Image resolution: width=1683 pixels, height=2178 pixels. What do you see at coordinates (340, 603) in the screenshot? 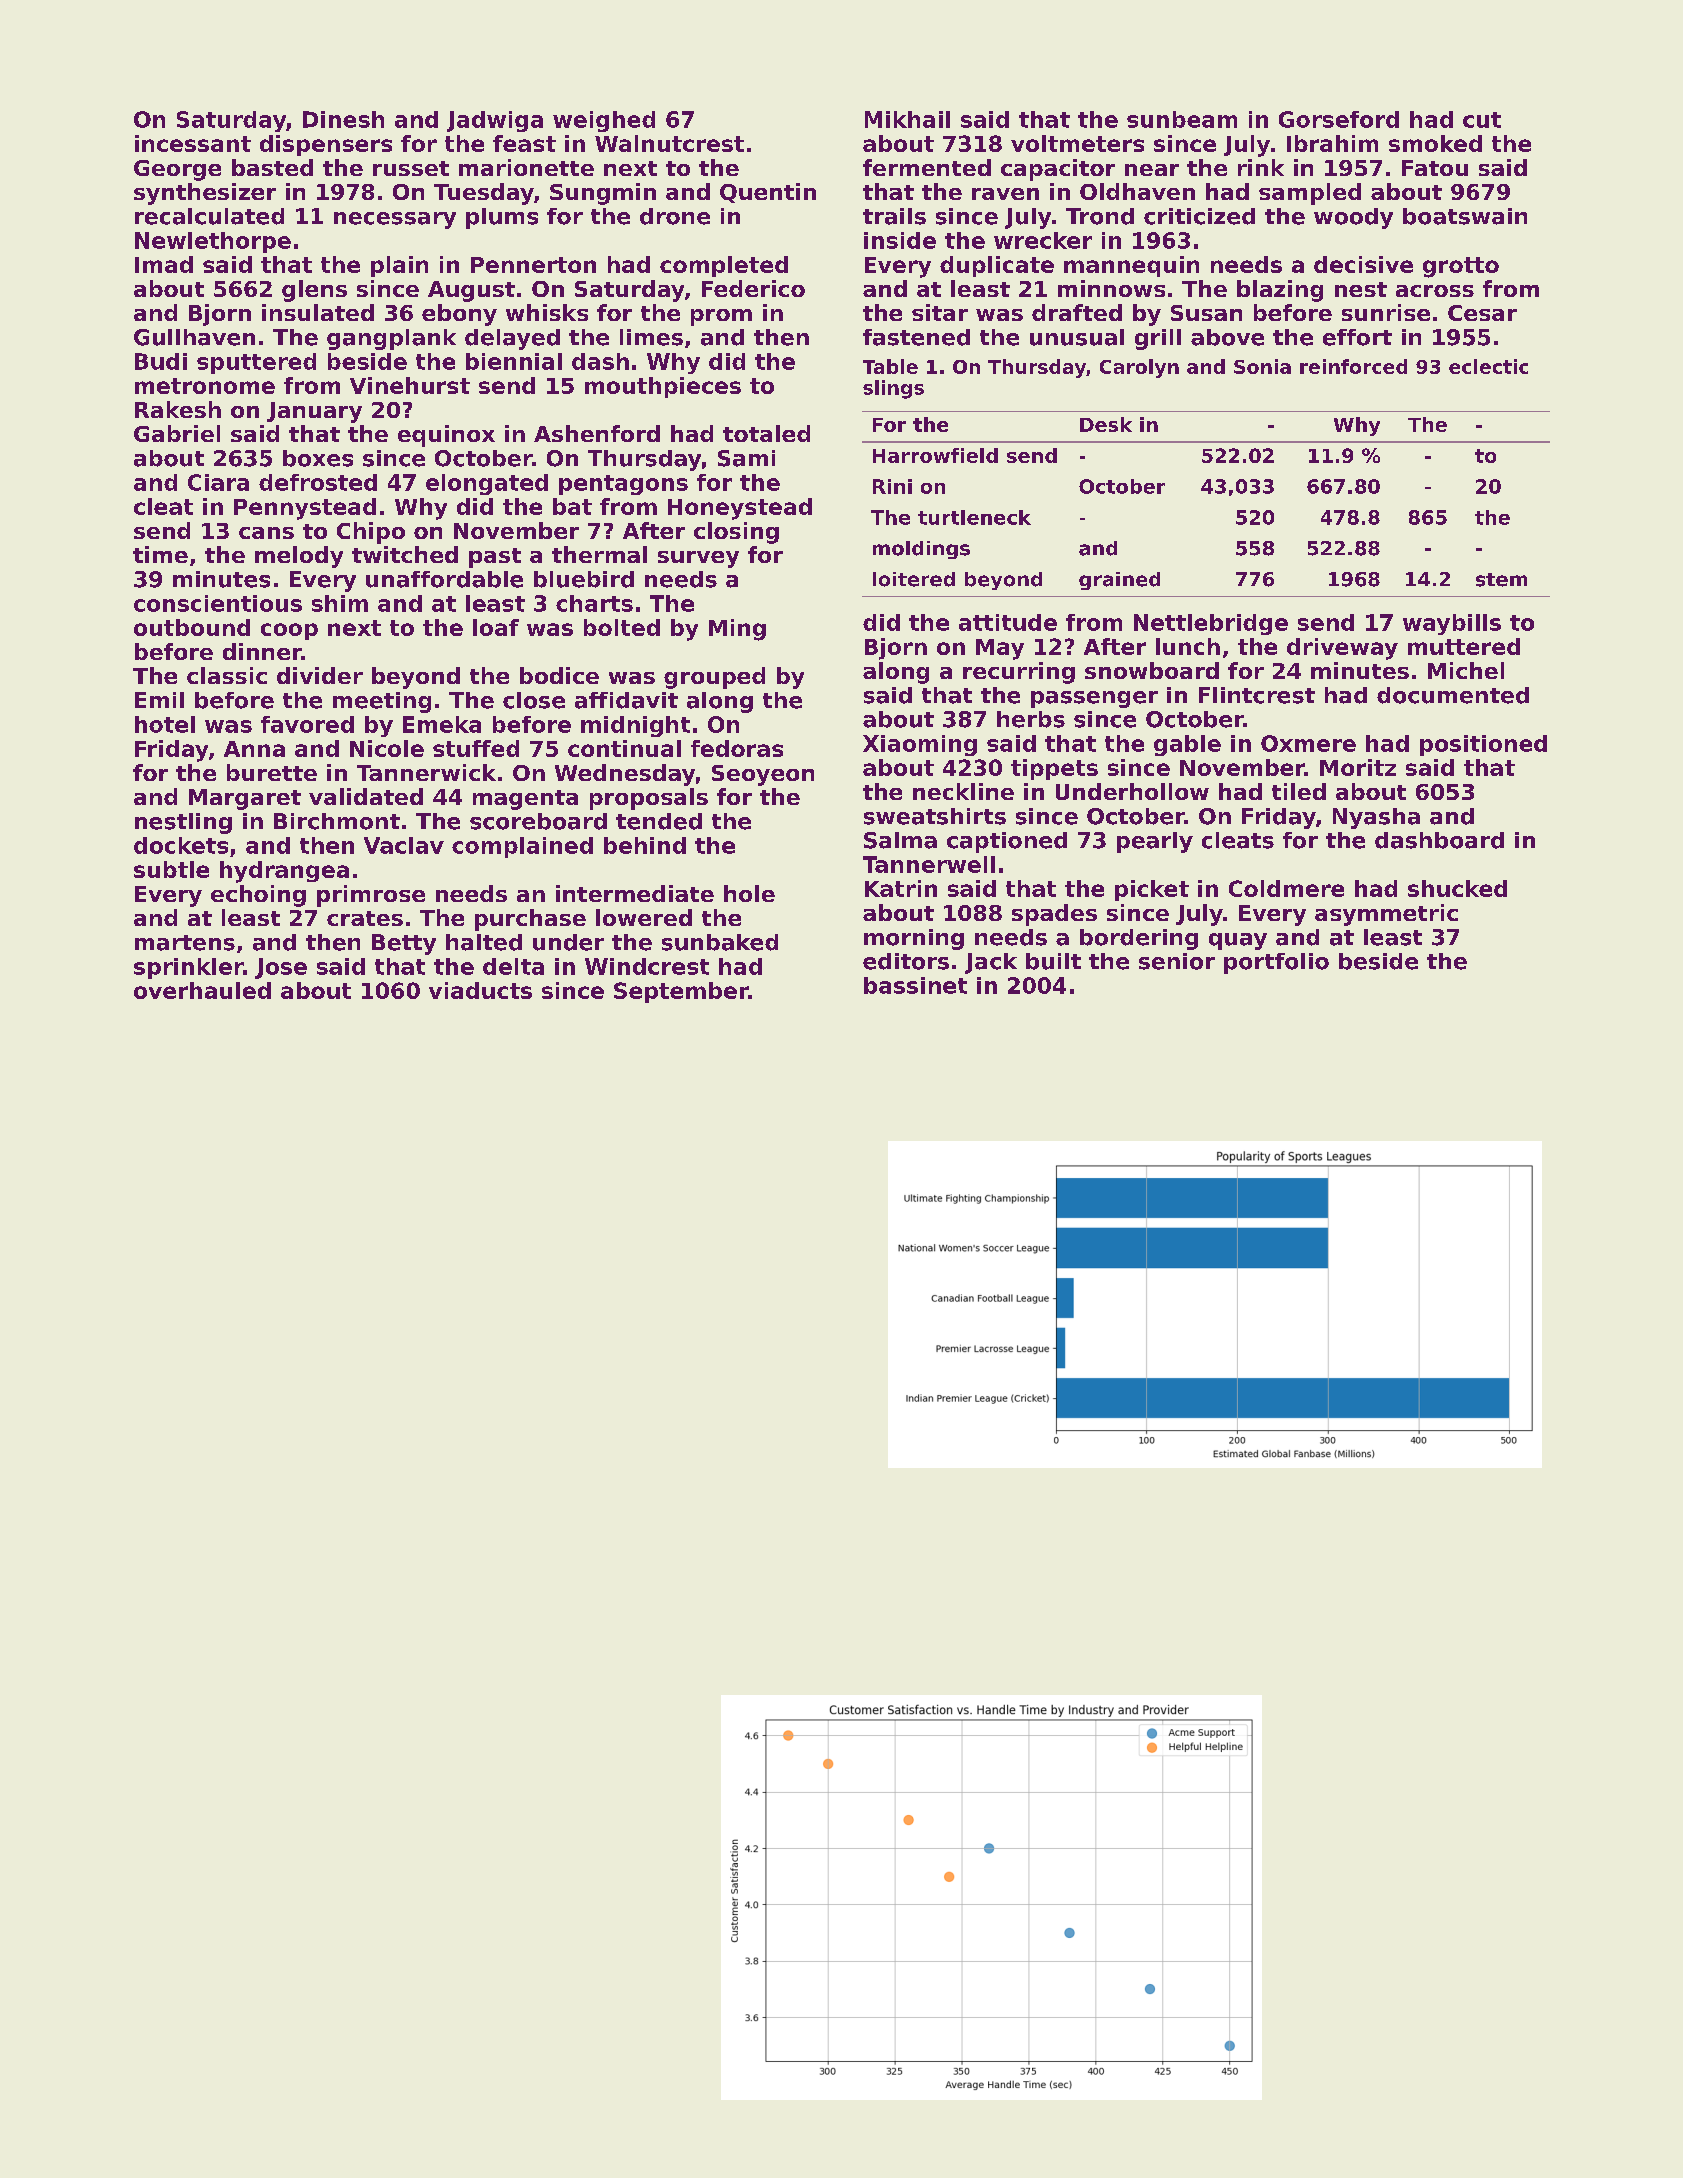
I see `shim` at bounding box center [340, 603].
